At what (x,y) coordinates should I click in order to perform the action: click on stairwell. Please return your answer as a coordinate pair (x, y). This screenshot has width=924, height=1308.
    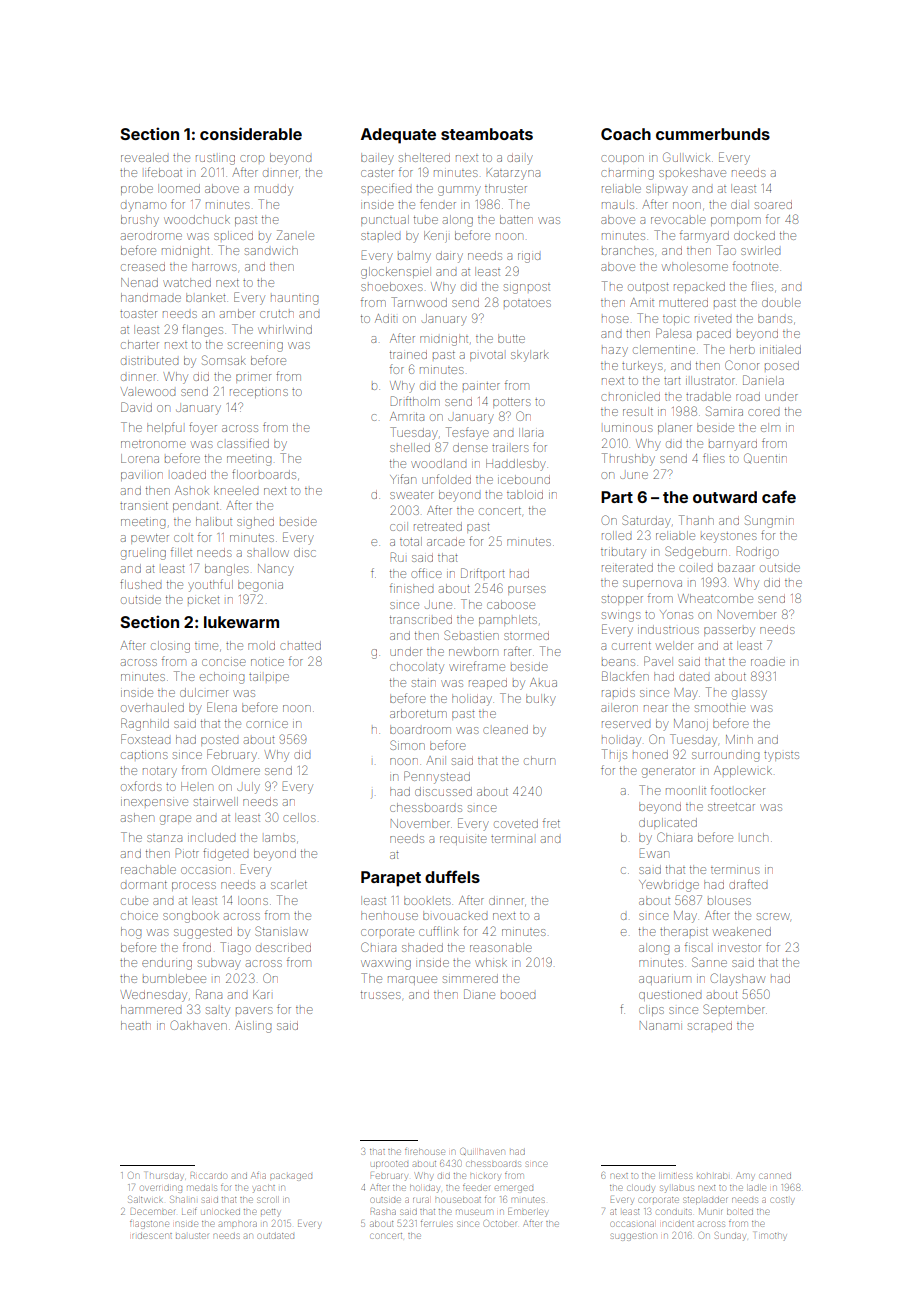
    Looking at the image, I should click on (216, 801).
